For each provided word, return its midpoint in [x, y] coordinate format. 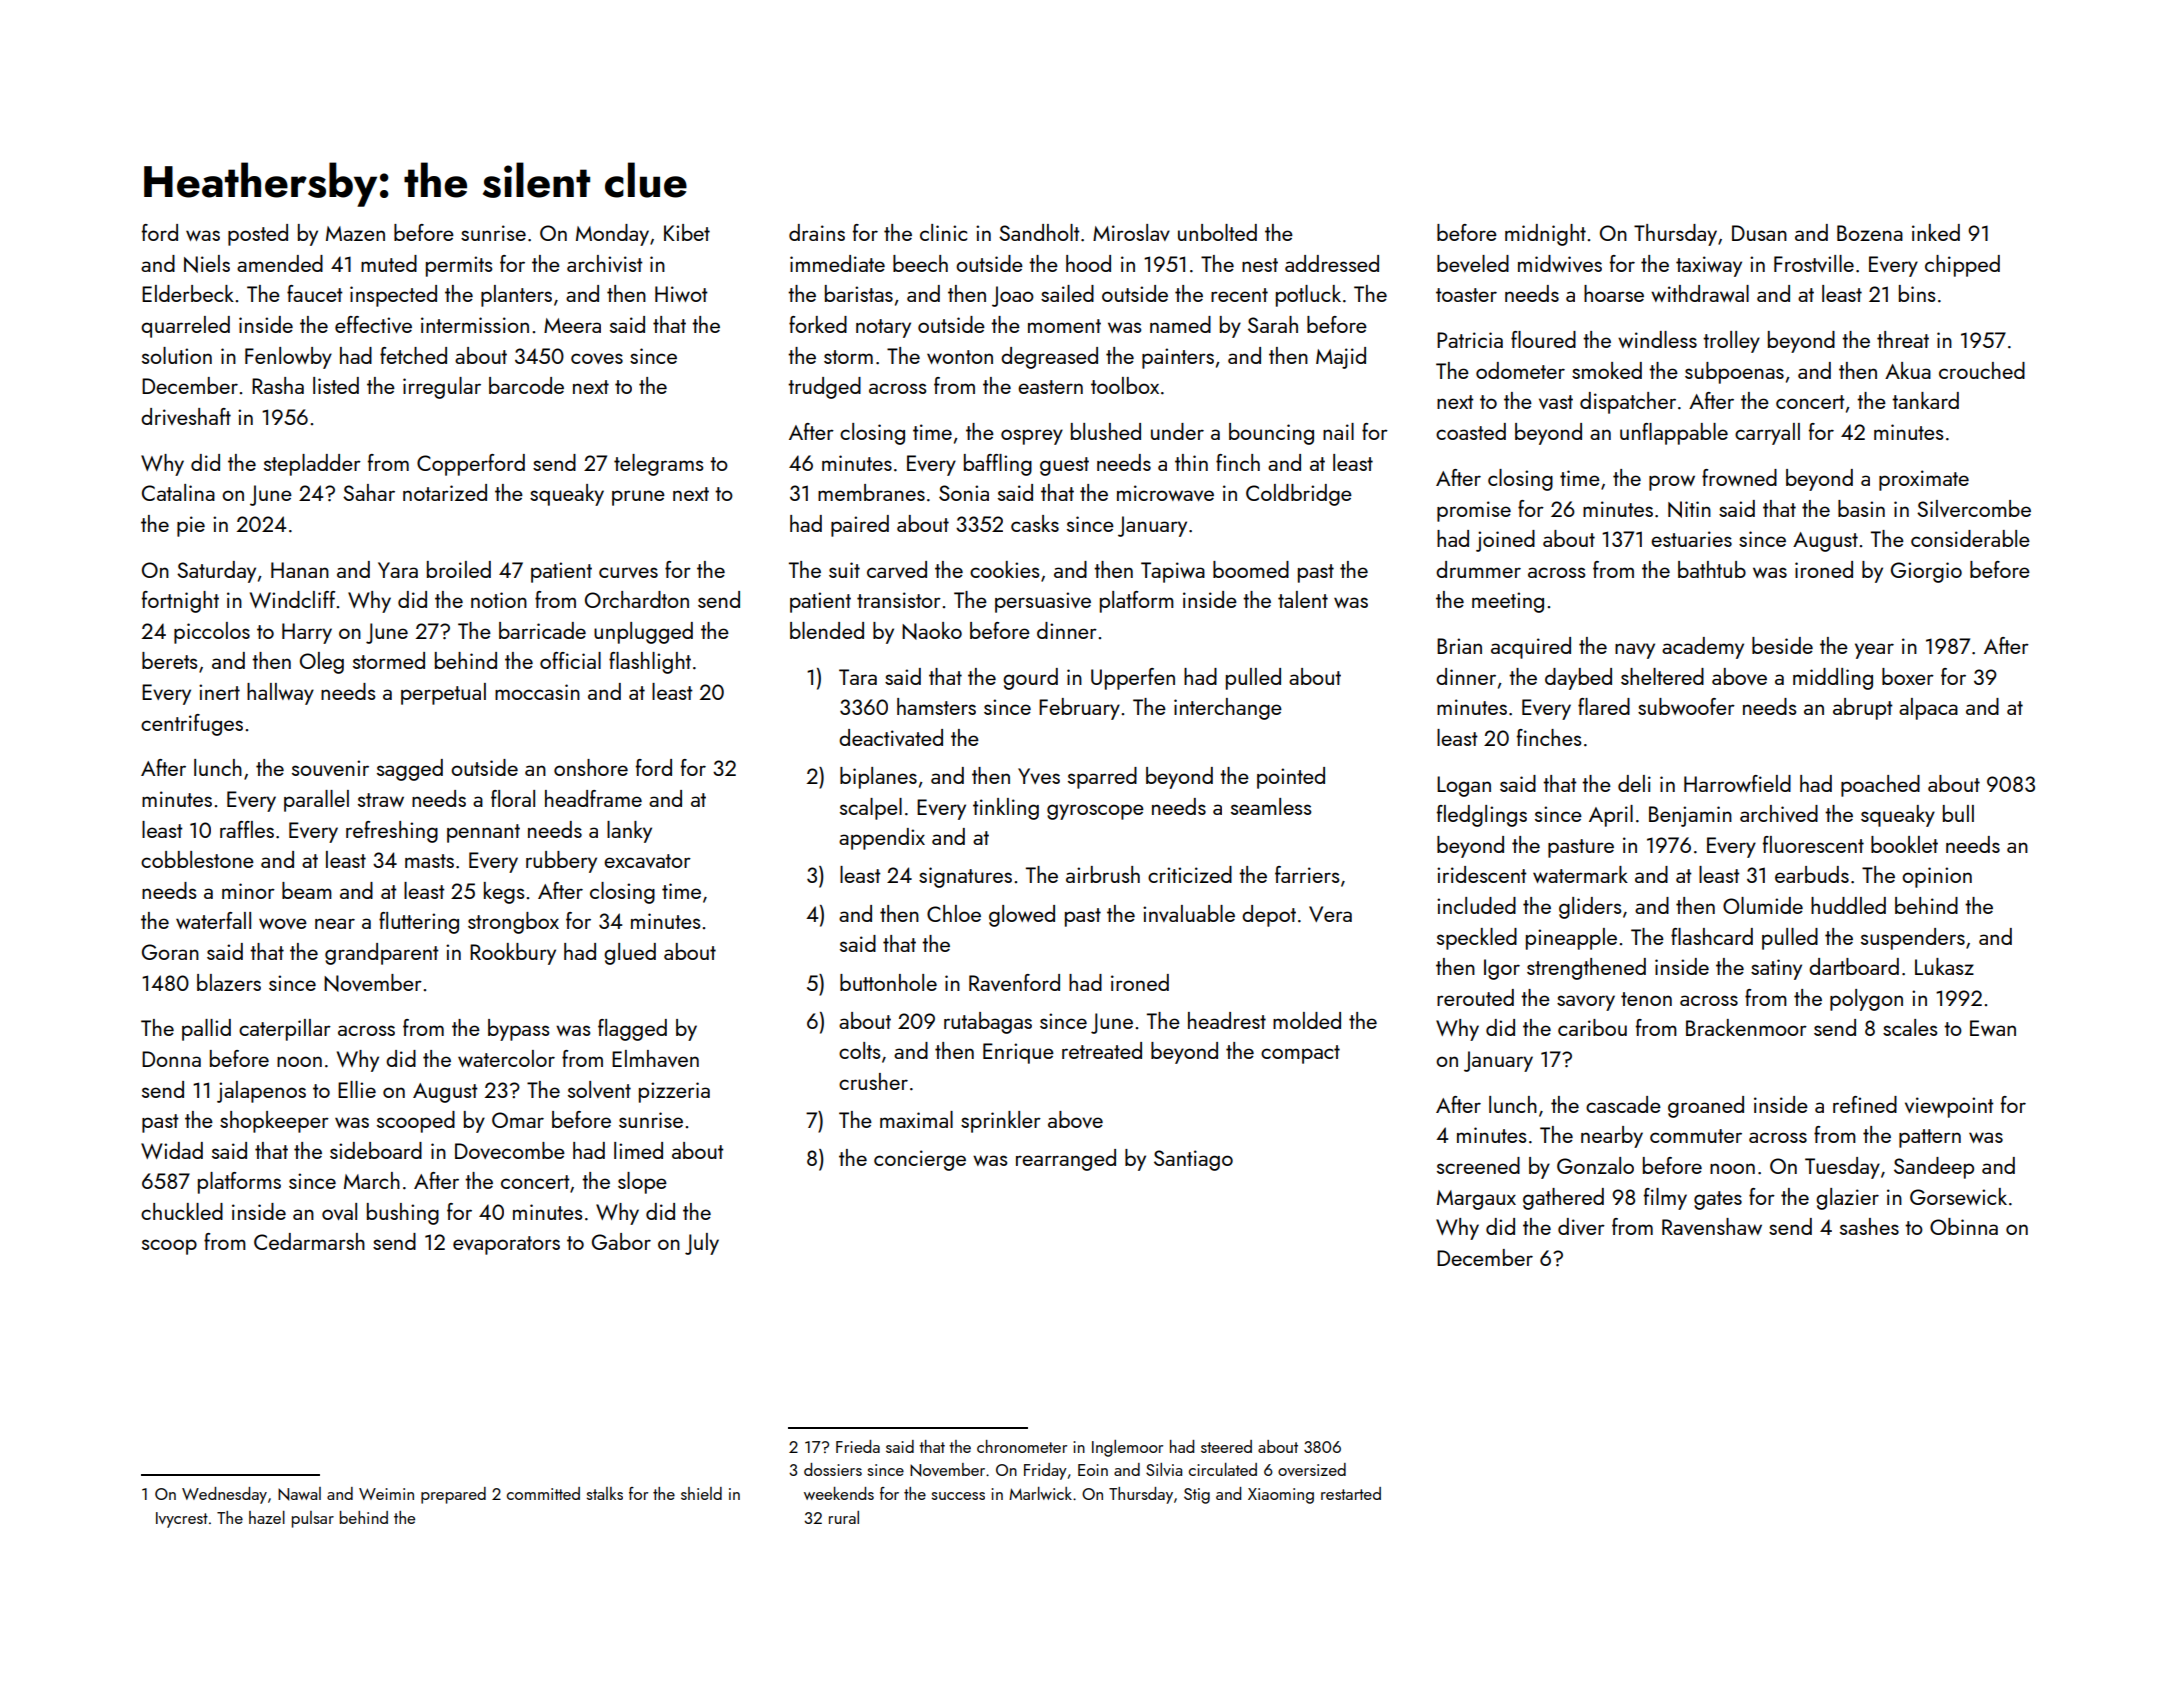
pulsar [313, 1519]
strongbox [513, 923]
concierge [920, 1160]
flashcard [1712, 936]
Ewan [1993, 1028]
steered [1226, 1446]
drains [817, 232]
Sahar [369, 492]
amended [280, 263]
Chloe [954, 913]
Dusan [1759, 233]
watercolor [506, 1058]
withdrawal [1700, 293]
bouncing [1271, 434]
